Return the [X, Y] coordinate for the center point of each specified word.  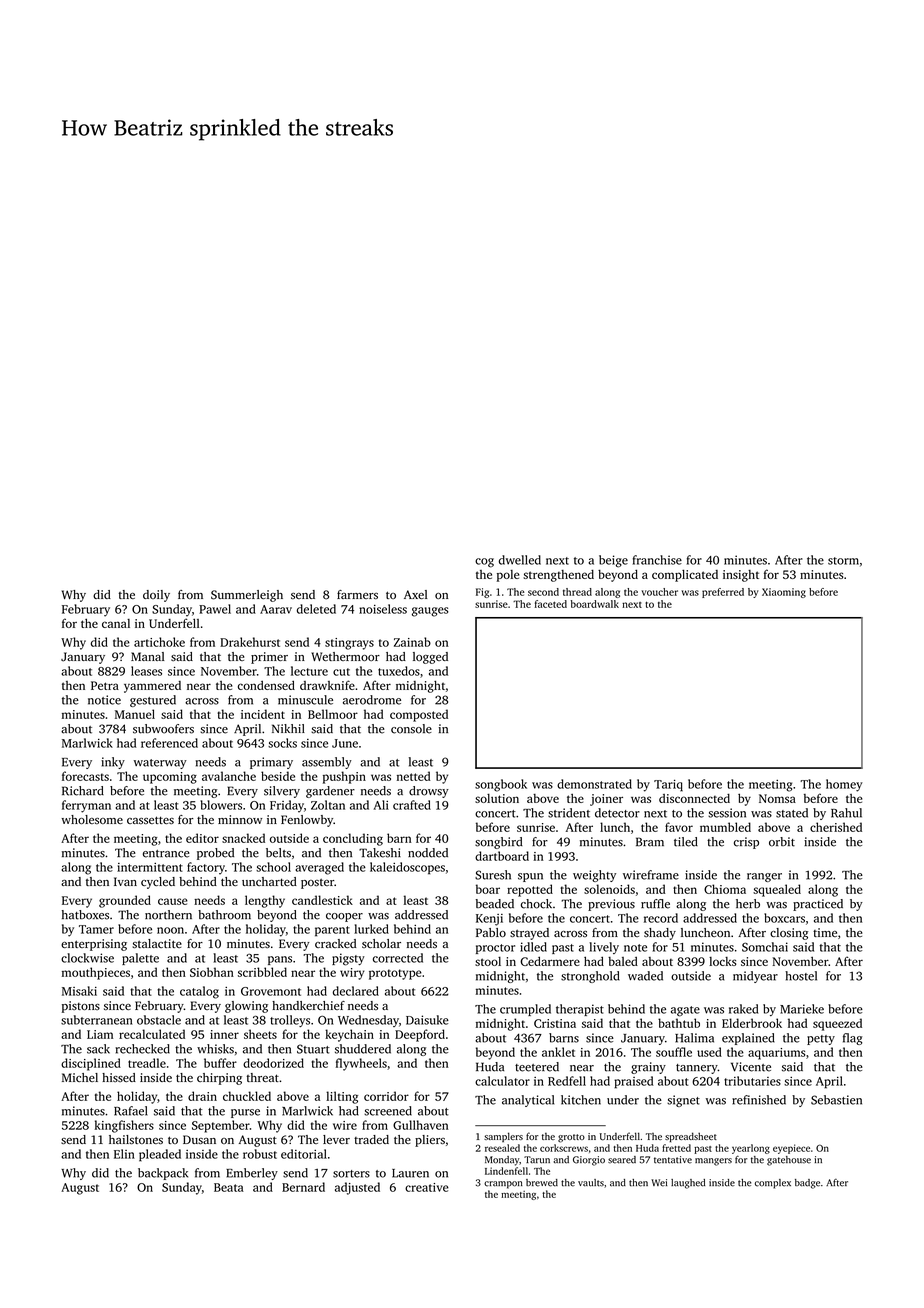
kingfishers [124, 1126]
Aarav [276, 609]
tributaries [752, 1081]
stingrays [349, 644]
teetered [537, 1067]
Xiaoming [784, 593]
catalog [199, 992]
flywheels [361, 1064]
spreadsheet [691, 1137]
